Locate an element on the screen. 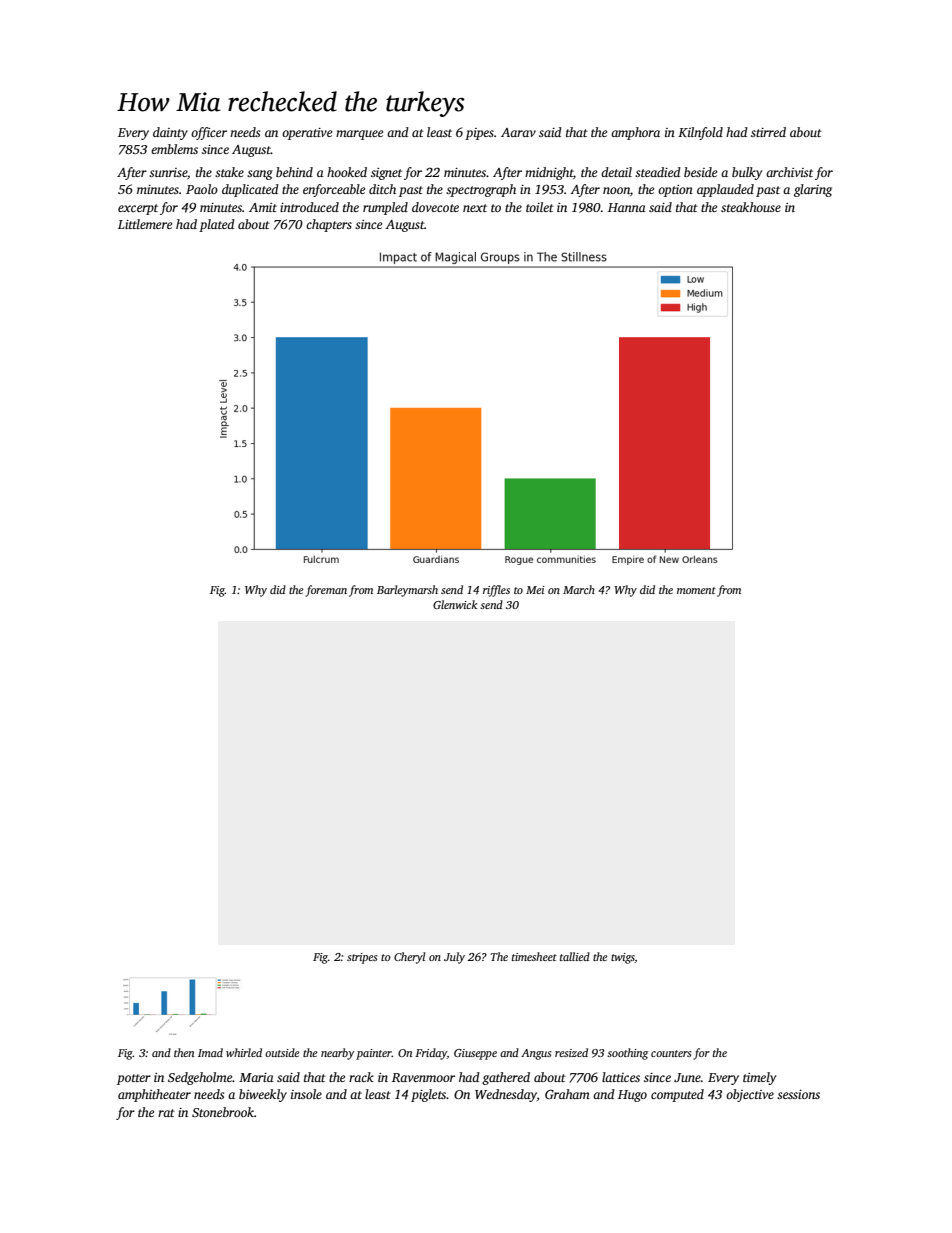 The height and width of the screenshot is (1233, 952). insole is located at coordinates (306, 1094).
